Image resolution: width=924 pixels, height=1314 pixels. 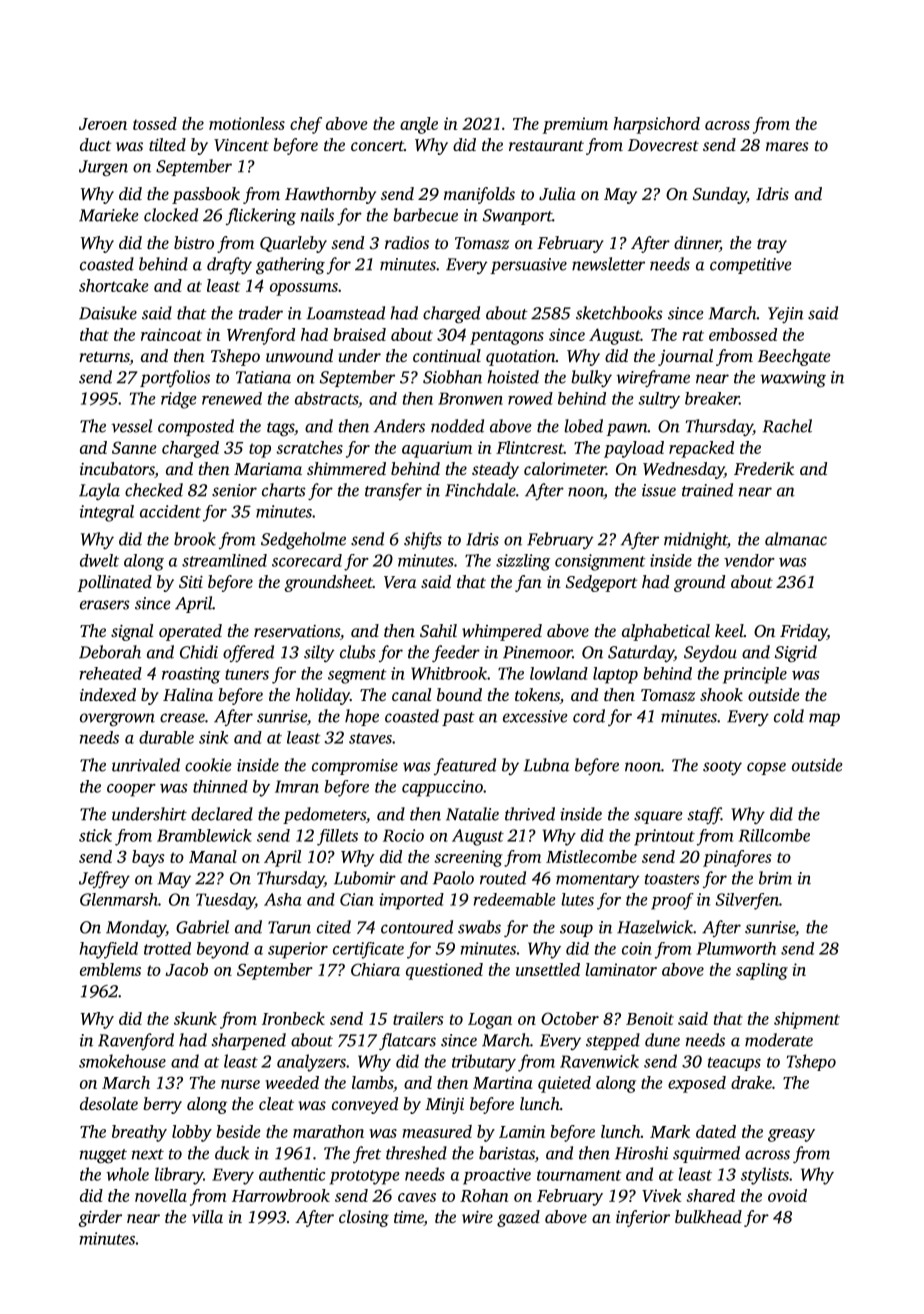 I want to click on Sunday, so click(x=720, y=195).
